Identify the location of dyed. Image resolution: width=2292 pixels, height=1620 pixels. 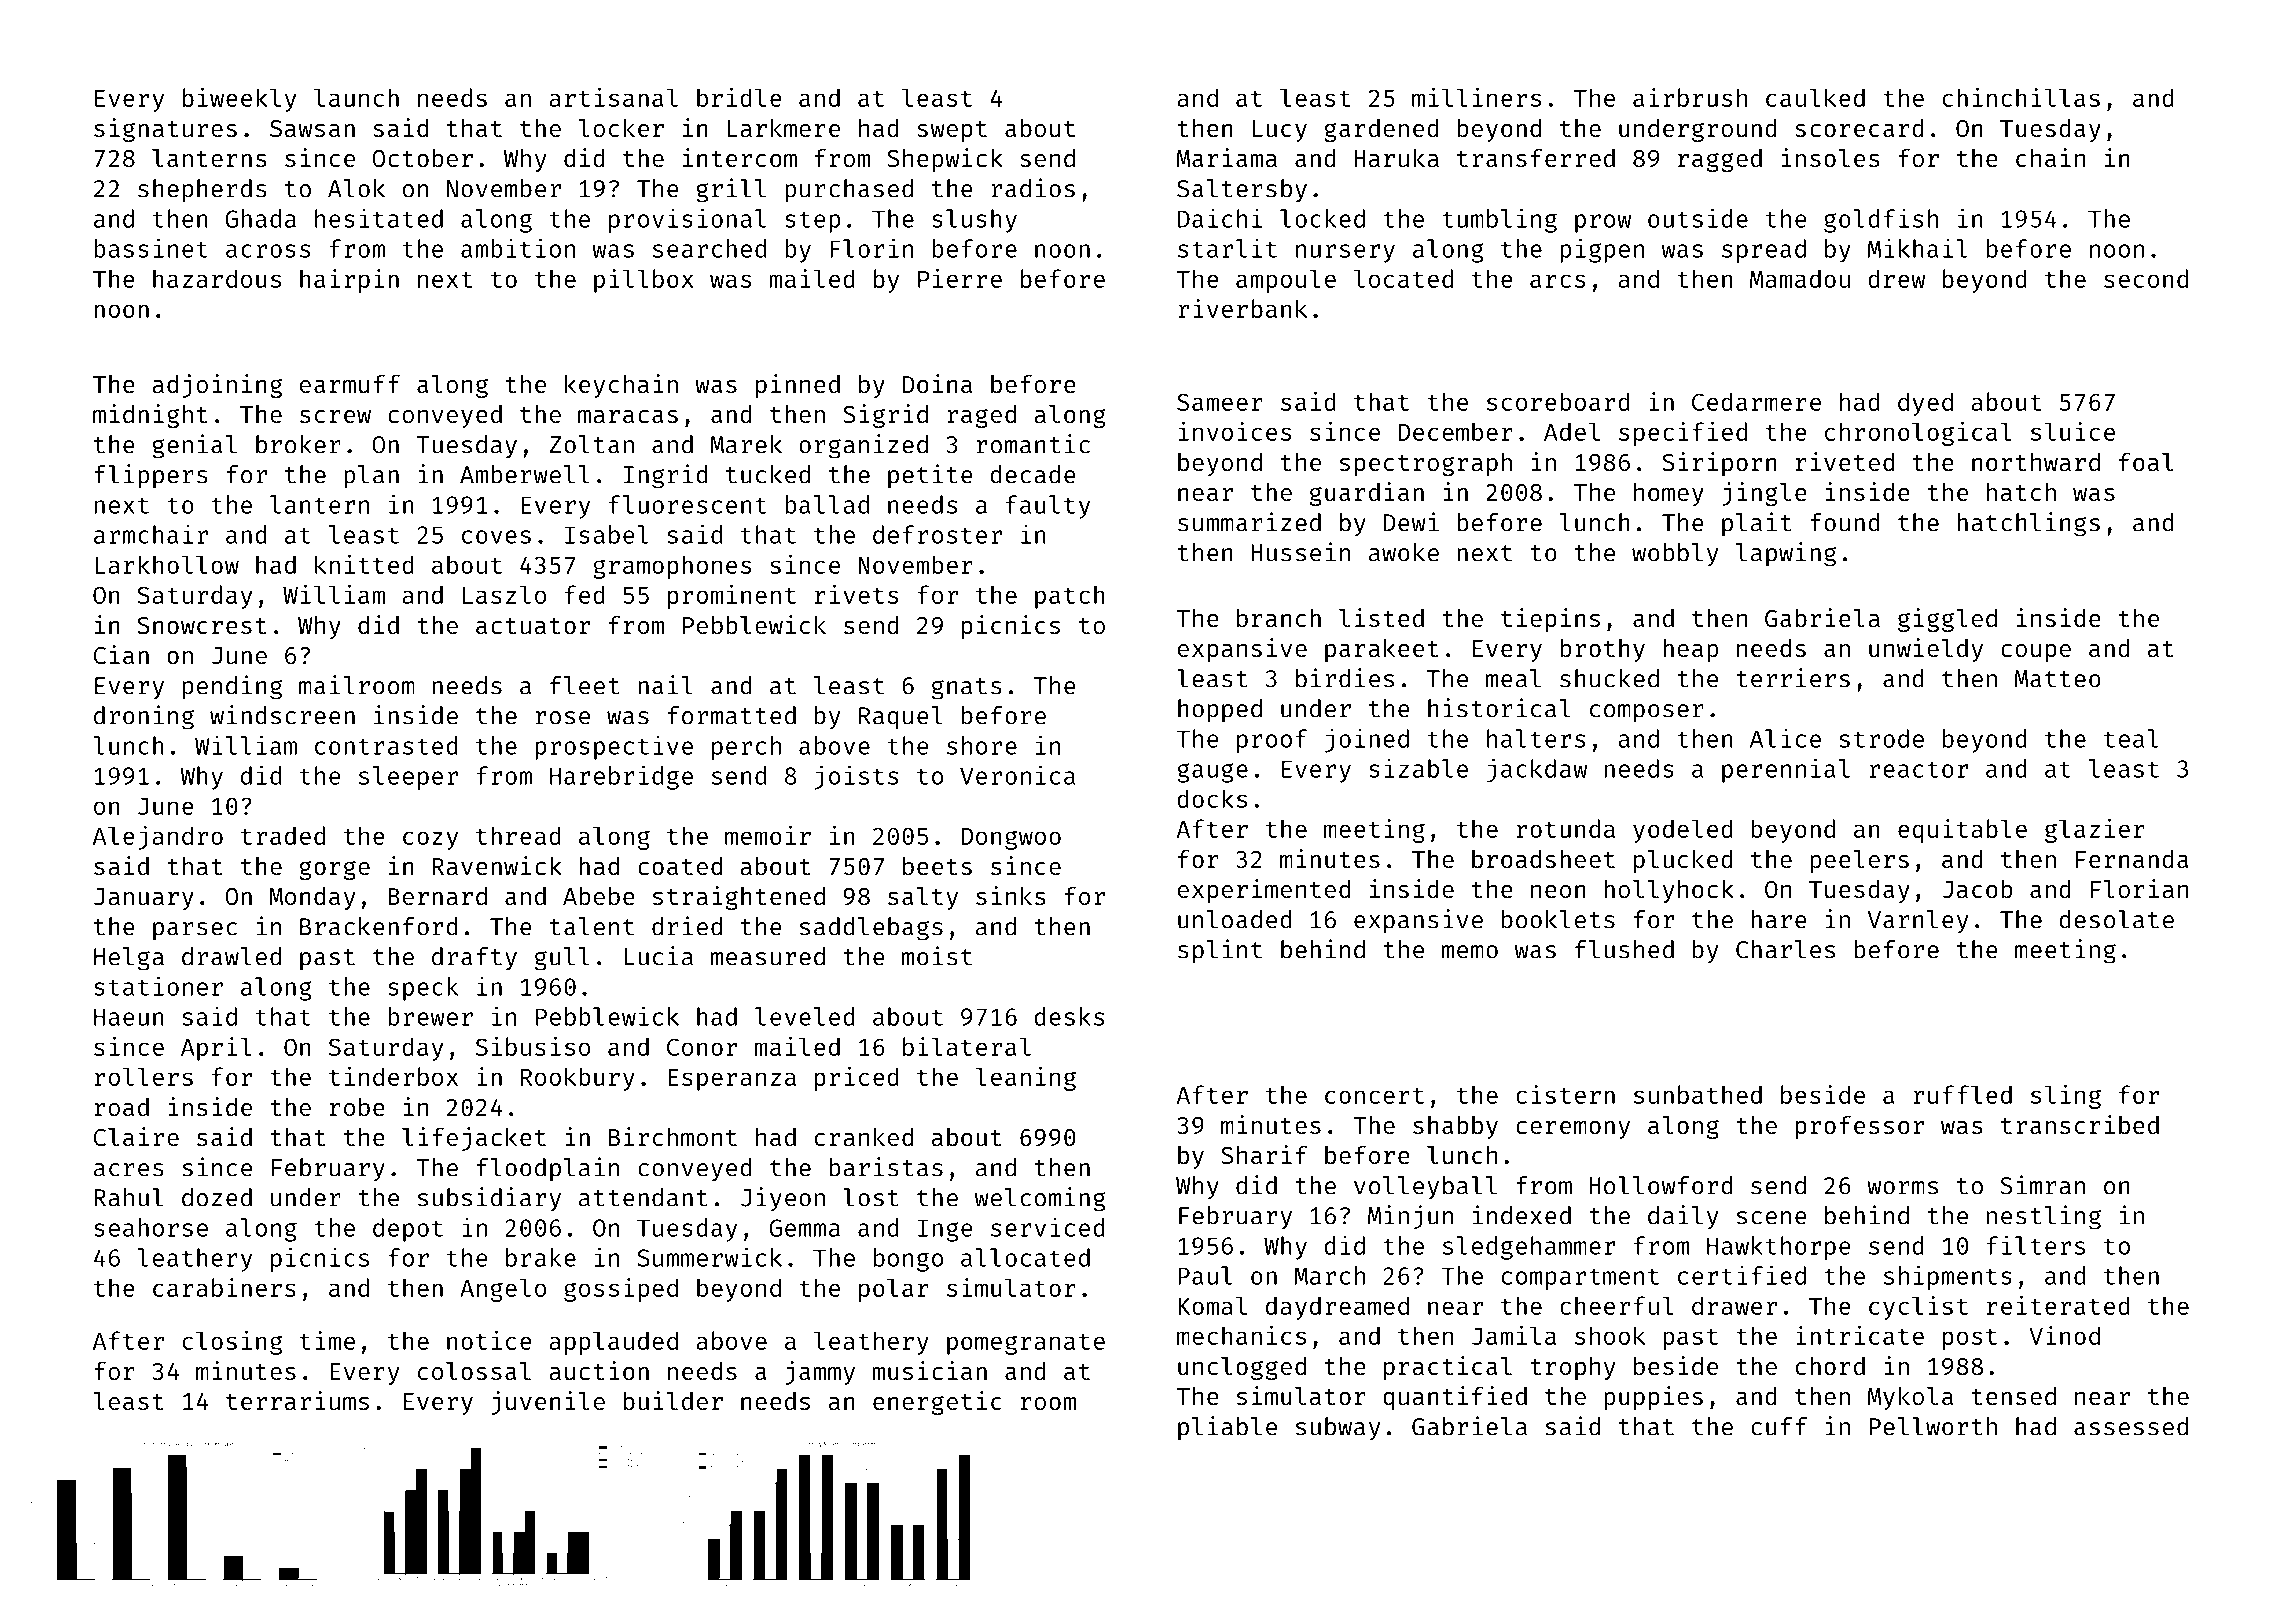
(1925, 404).
